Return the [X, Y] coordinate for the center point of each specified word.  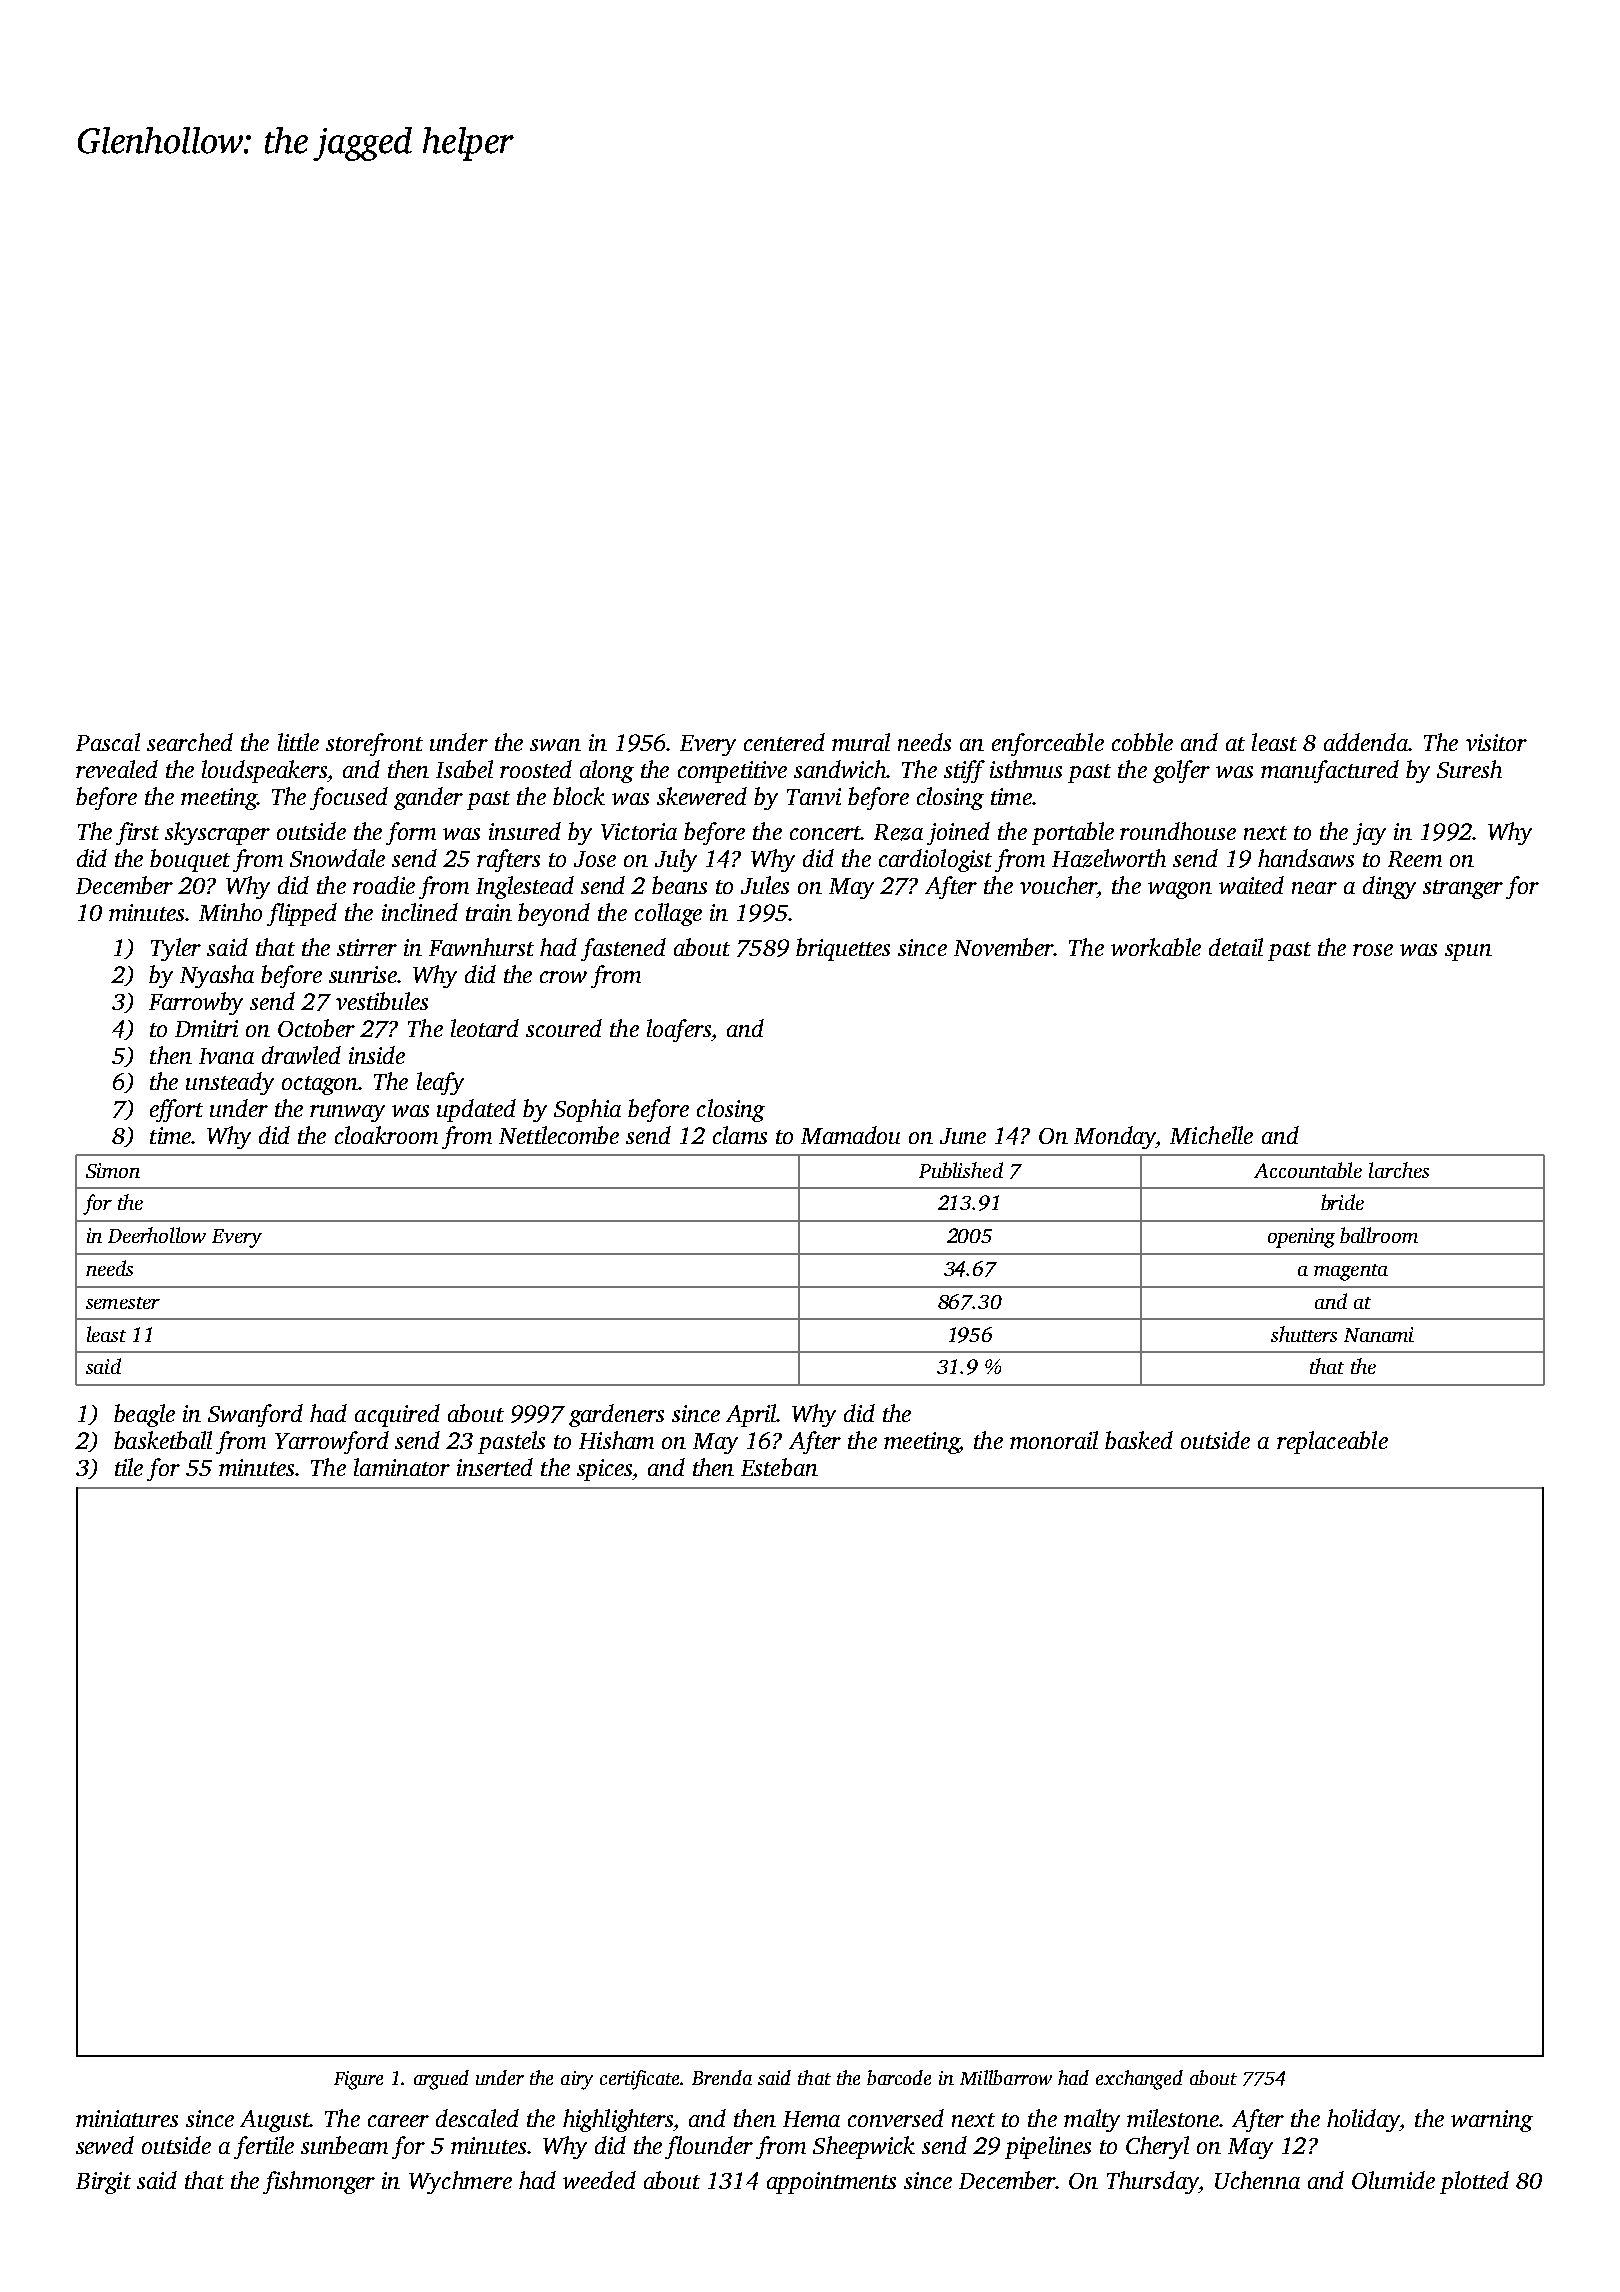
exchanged [1139, 2080]
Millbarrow [1006, 2077]
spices [605, 1470]
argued [441, 2080]
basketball [163, 1440]
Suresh [1469, 769]
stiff [964, 771]
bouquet [190, 860]
